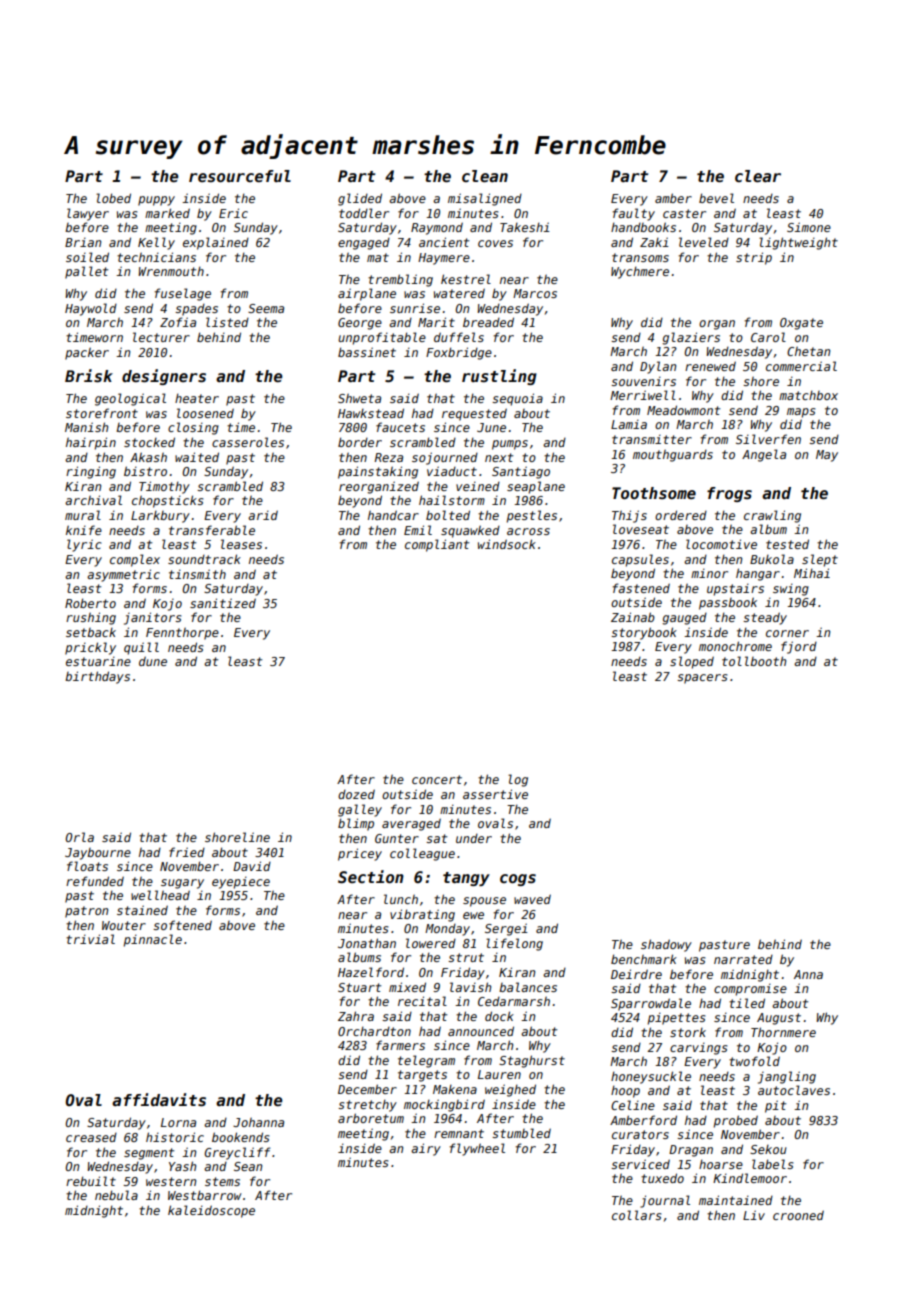 This screenshot has width=908, height=1316. I want to click on serviced, so click(640, 1164).
